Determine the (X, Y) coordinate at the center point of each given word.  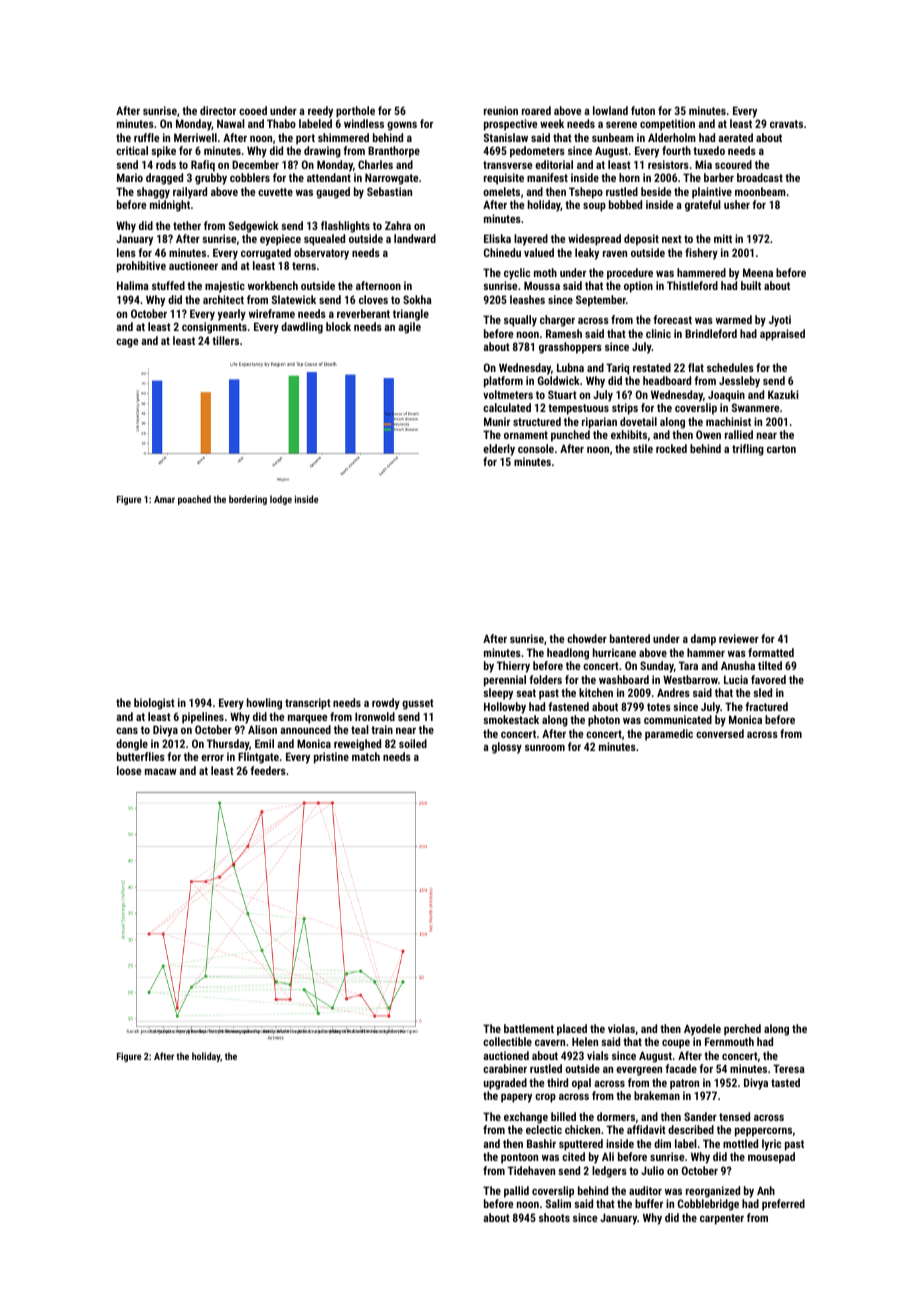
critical (132, 150)
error (212, 758)
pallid (516, 1192)
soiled (413, 743)
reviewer (739, 638)
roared (536, 110)
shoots (554, 1217)
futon (643, 110)
